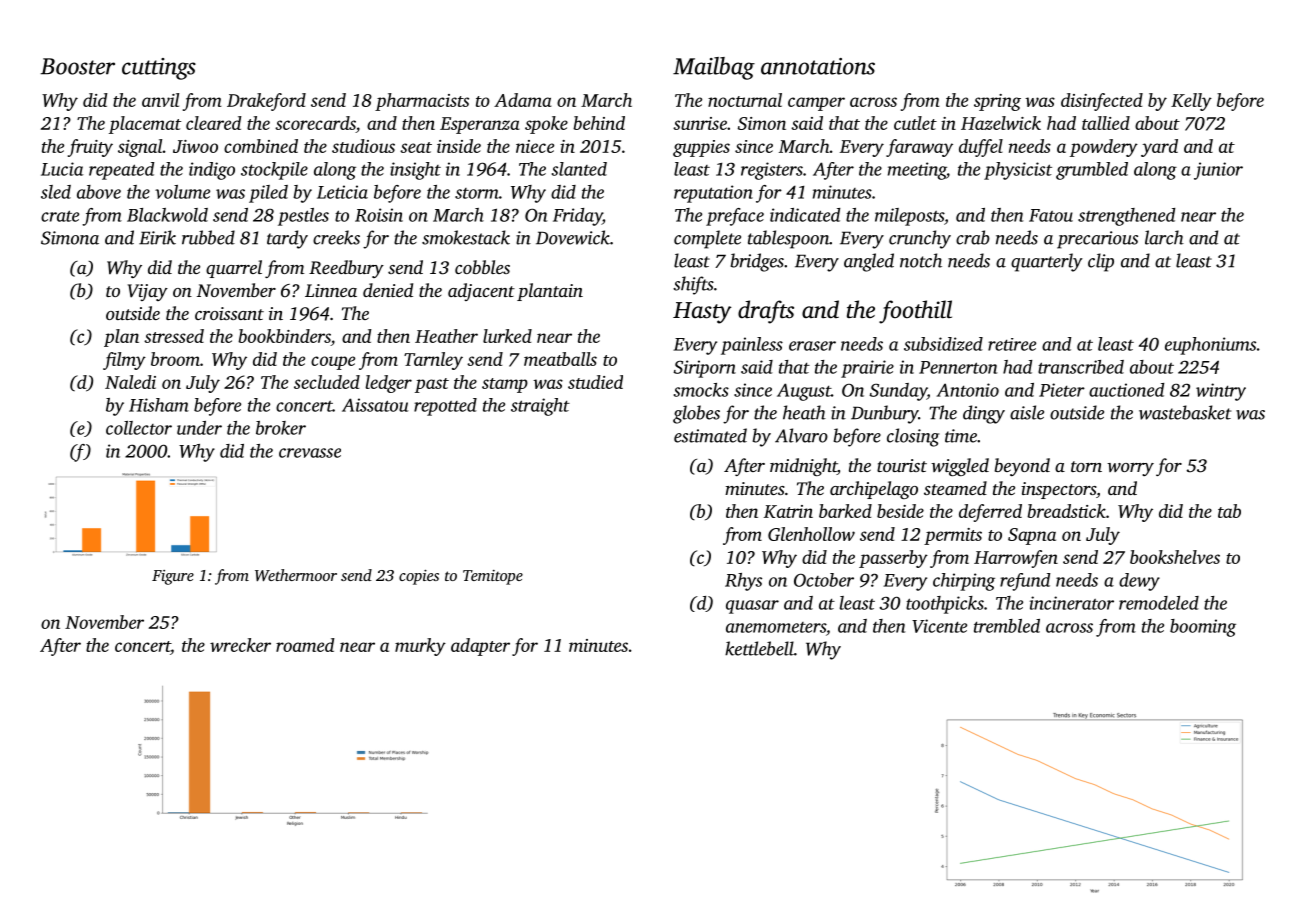 This page has height=924, width=1308. What do you see at coordinates (759, 648) in the page?
I see `kettlebell` at bounding box center [759, 648].
